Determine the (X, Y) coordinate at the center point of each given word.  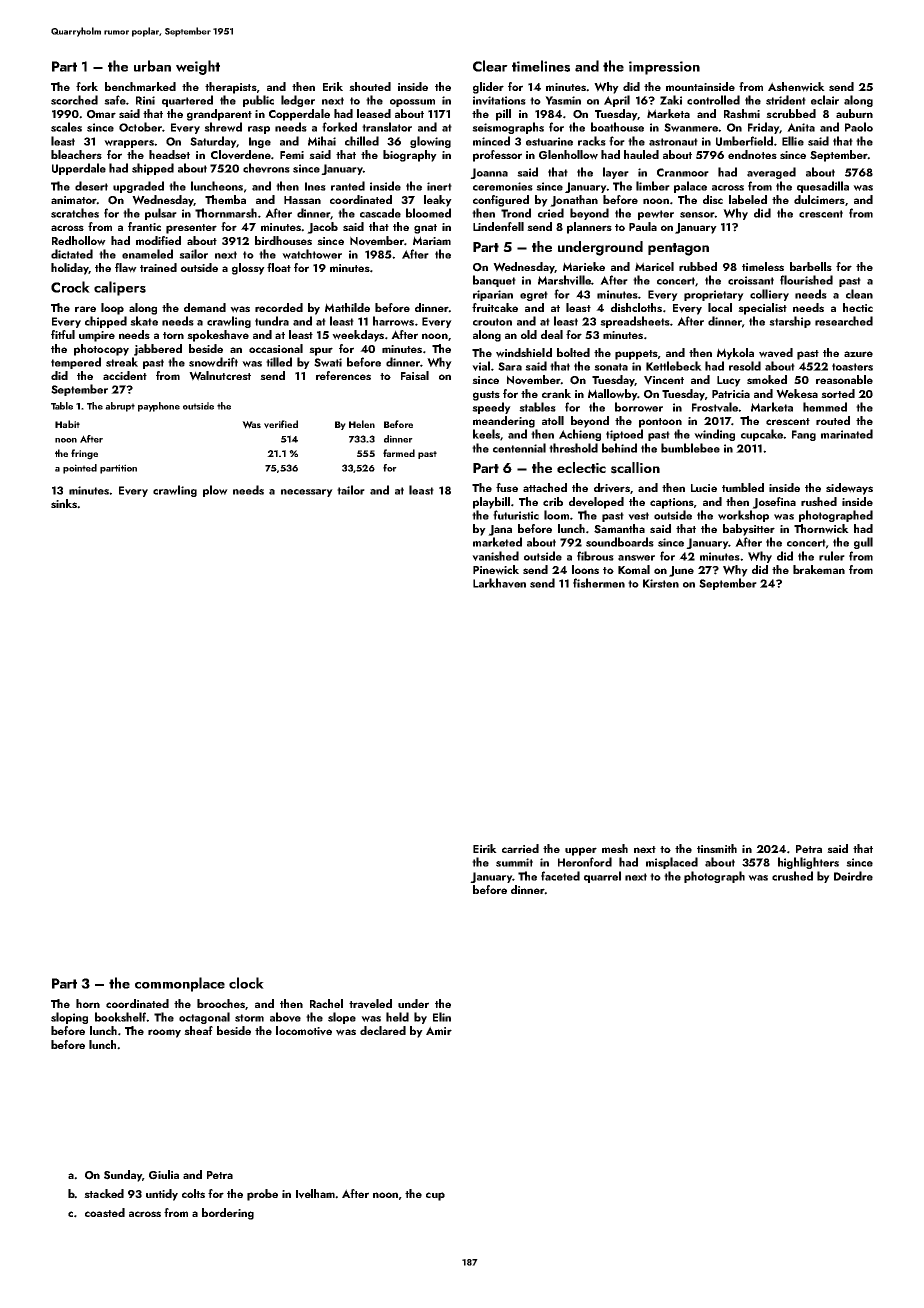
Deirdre (853, 876)
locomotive (304, 1031)
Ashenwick (796, 87)
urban (152, 66)
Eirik (485, 848)
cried (551, 213)
